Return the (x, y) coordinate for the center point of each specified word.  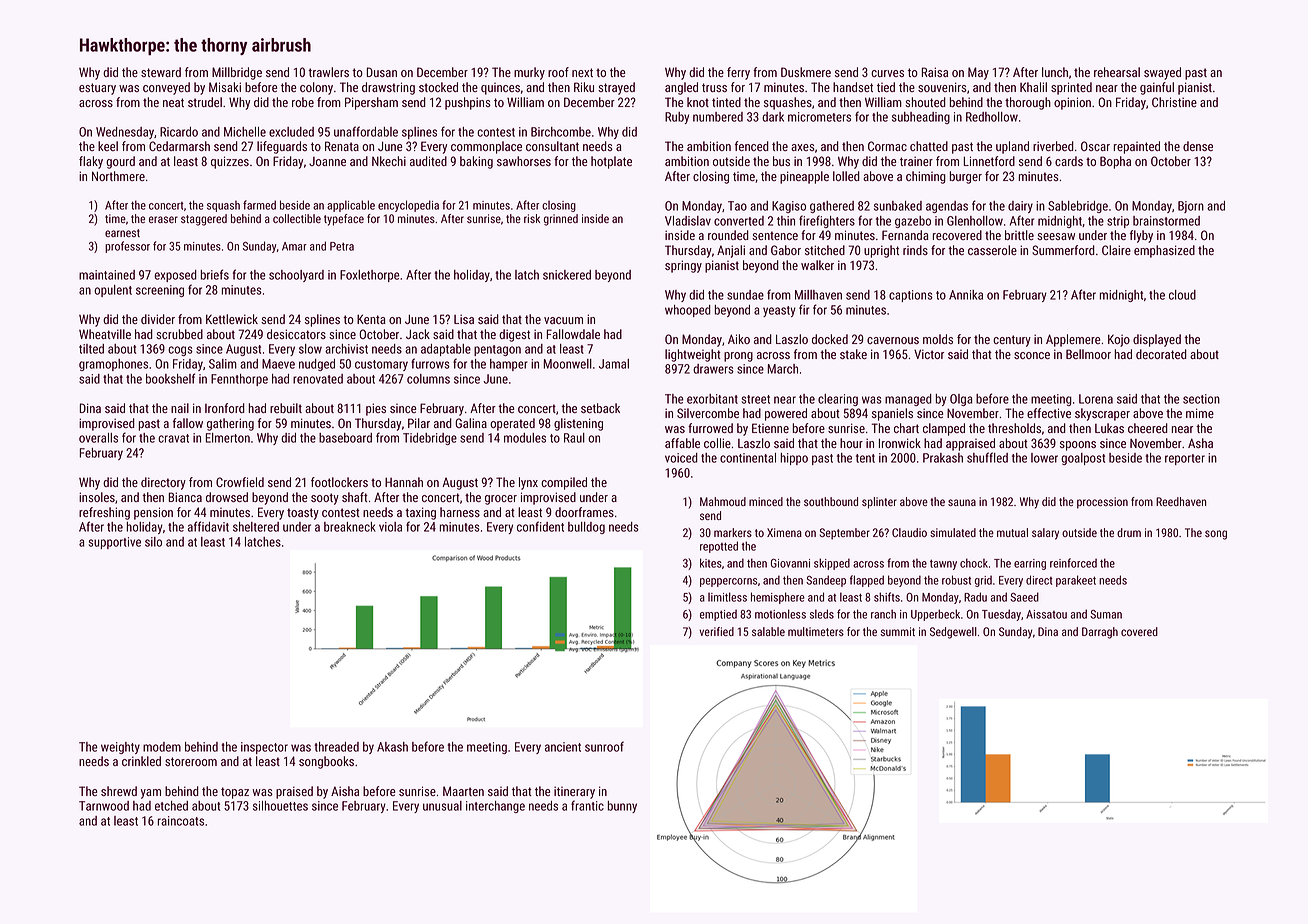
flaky (91, 162)
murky (529, 73)
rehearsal (1117, 72)
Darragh (1100, 633)
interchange (495, 807)
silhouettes (280, 806)
